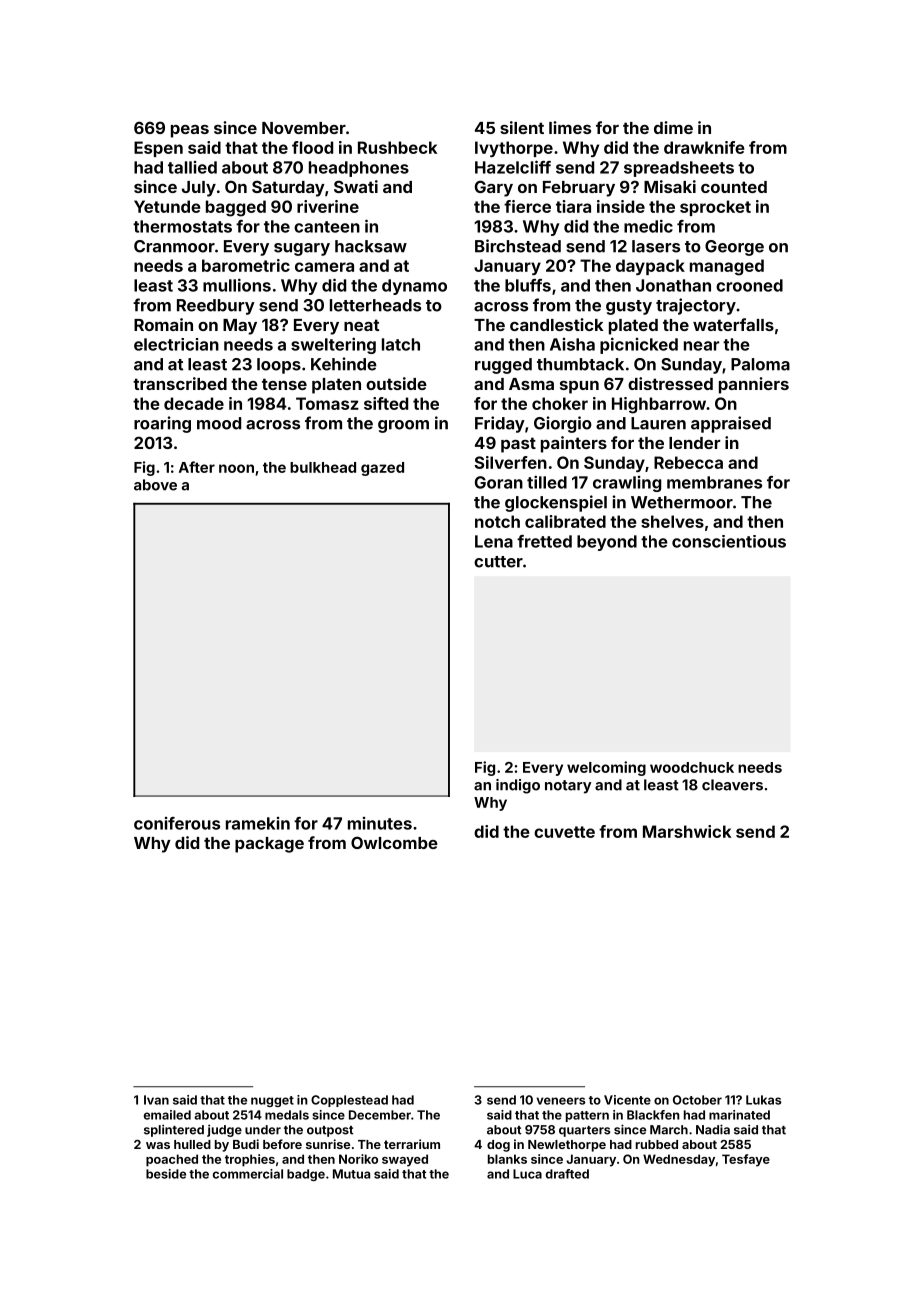 The image size is (924, 1314). What do you see at coordinates (522, 127) in the page?
I see `silent` at bounding box center [522, 127].
